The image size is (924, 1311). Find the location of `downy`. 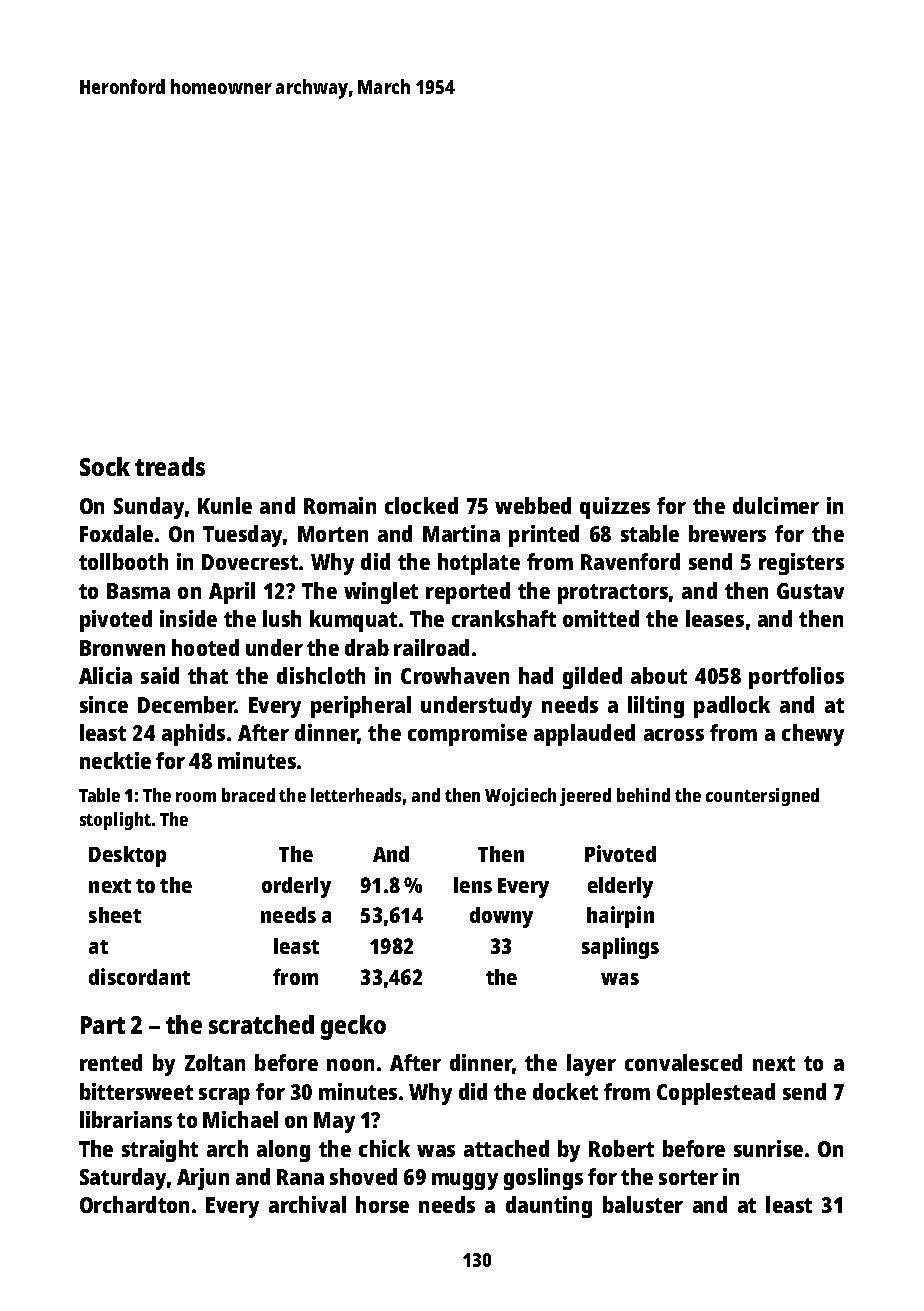

downy is located at coordinates (501, 917).
